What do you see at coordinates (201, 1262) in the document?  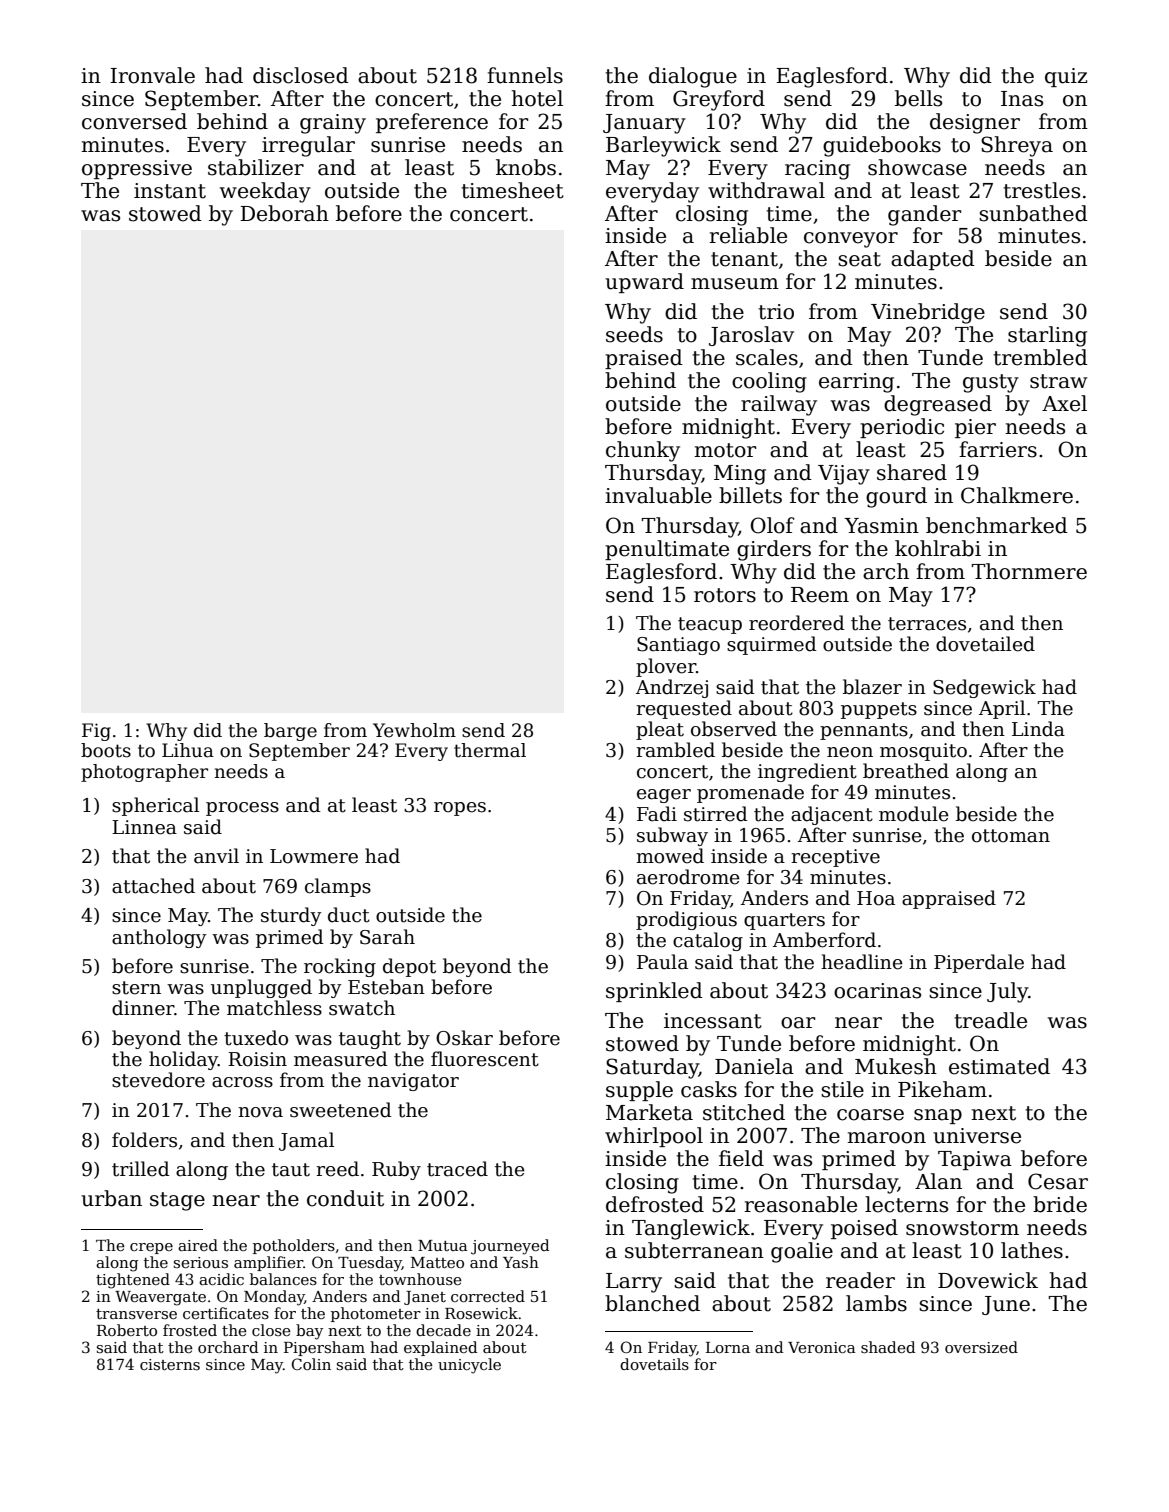 I see `serious` at bounding box center [201, 1262].
